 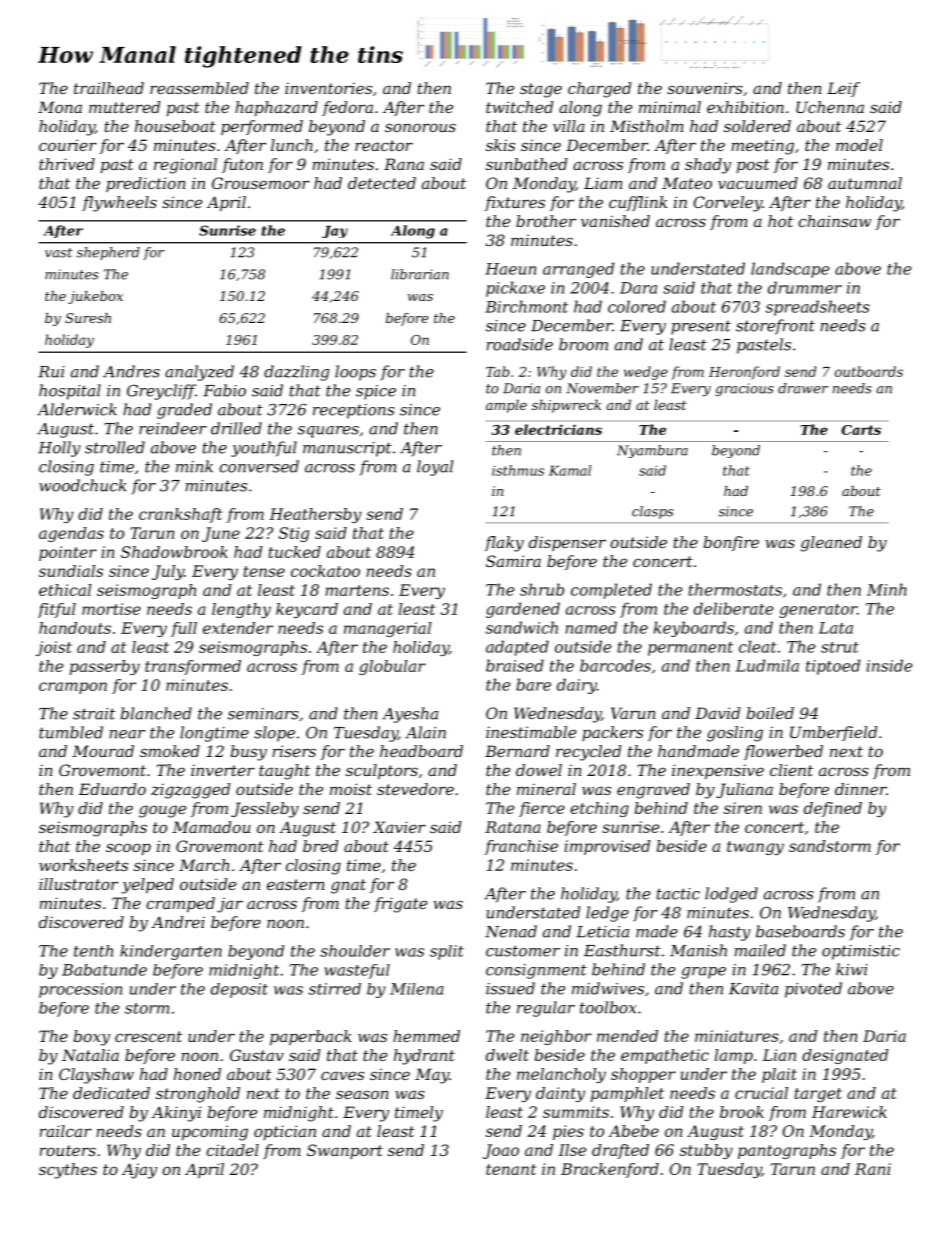 I want to click on fierce, so click(x=542, y=809).
